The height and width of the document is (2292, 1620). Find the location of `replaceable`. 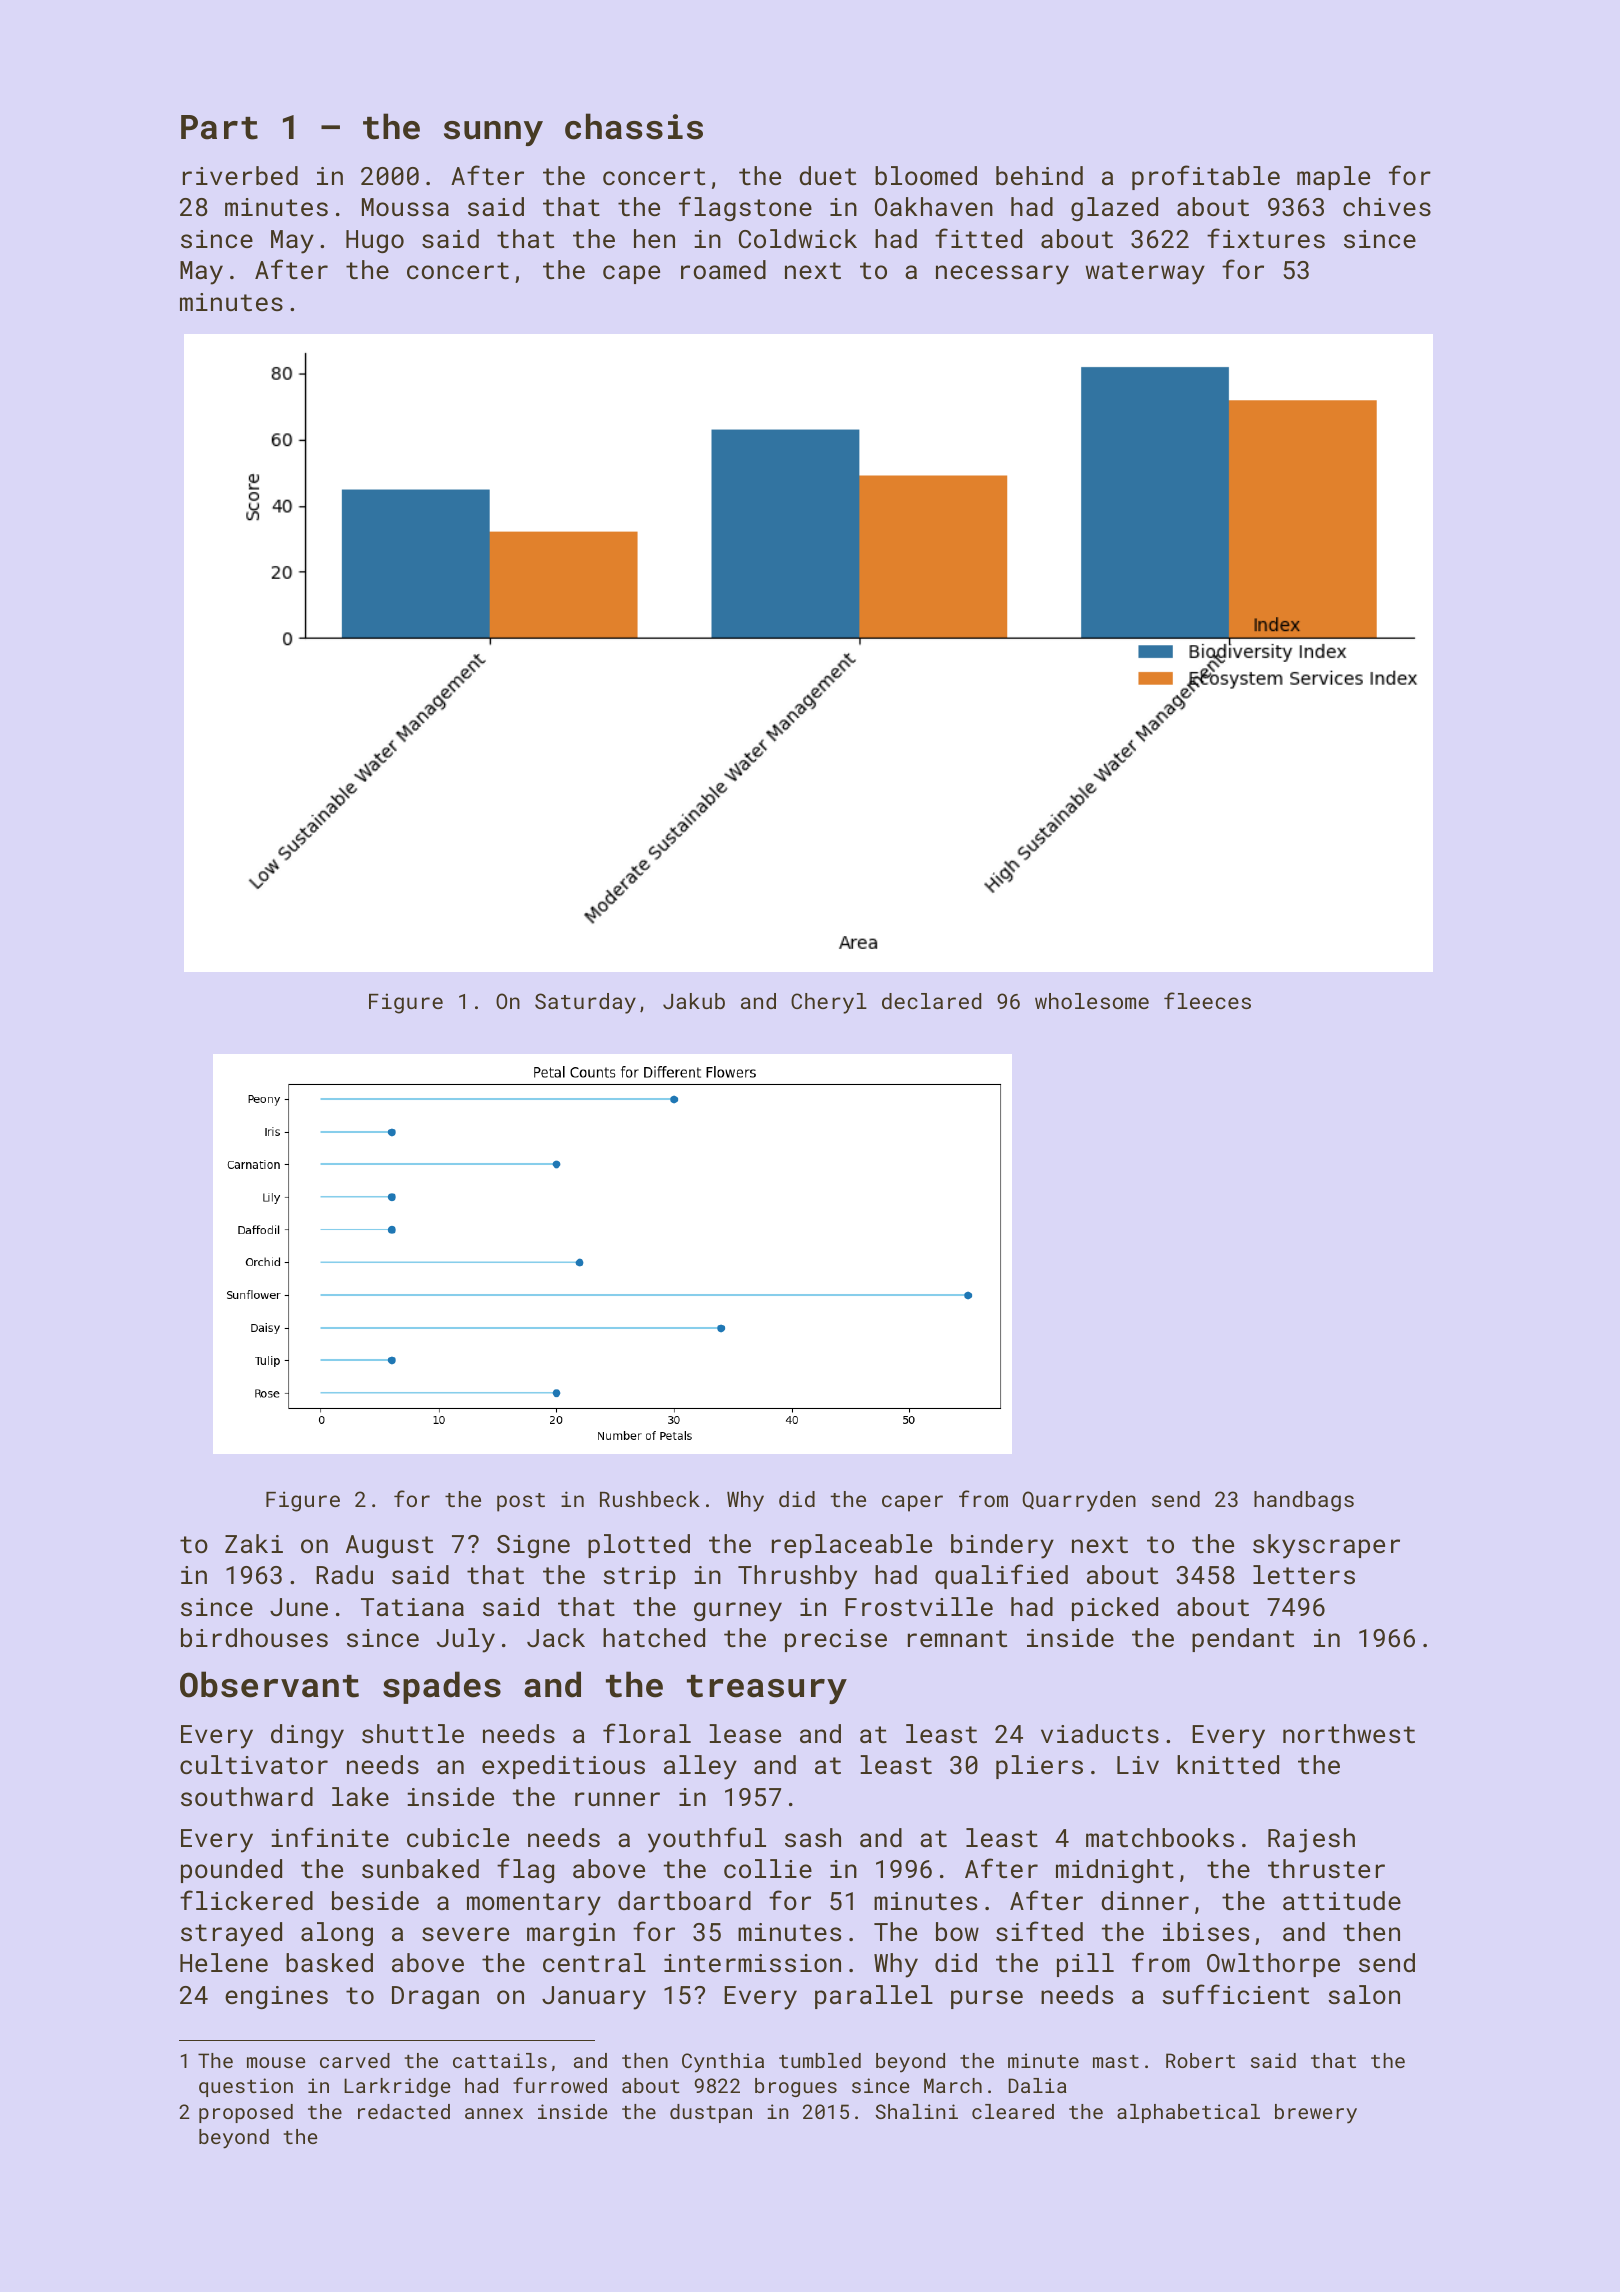

replaceable is located at coordinates (852, 1546).
